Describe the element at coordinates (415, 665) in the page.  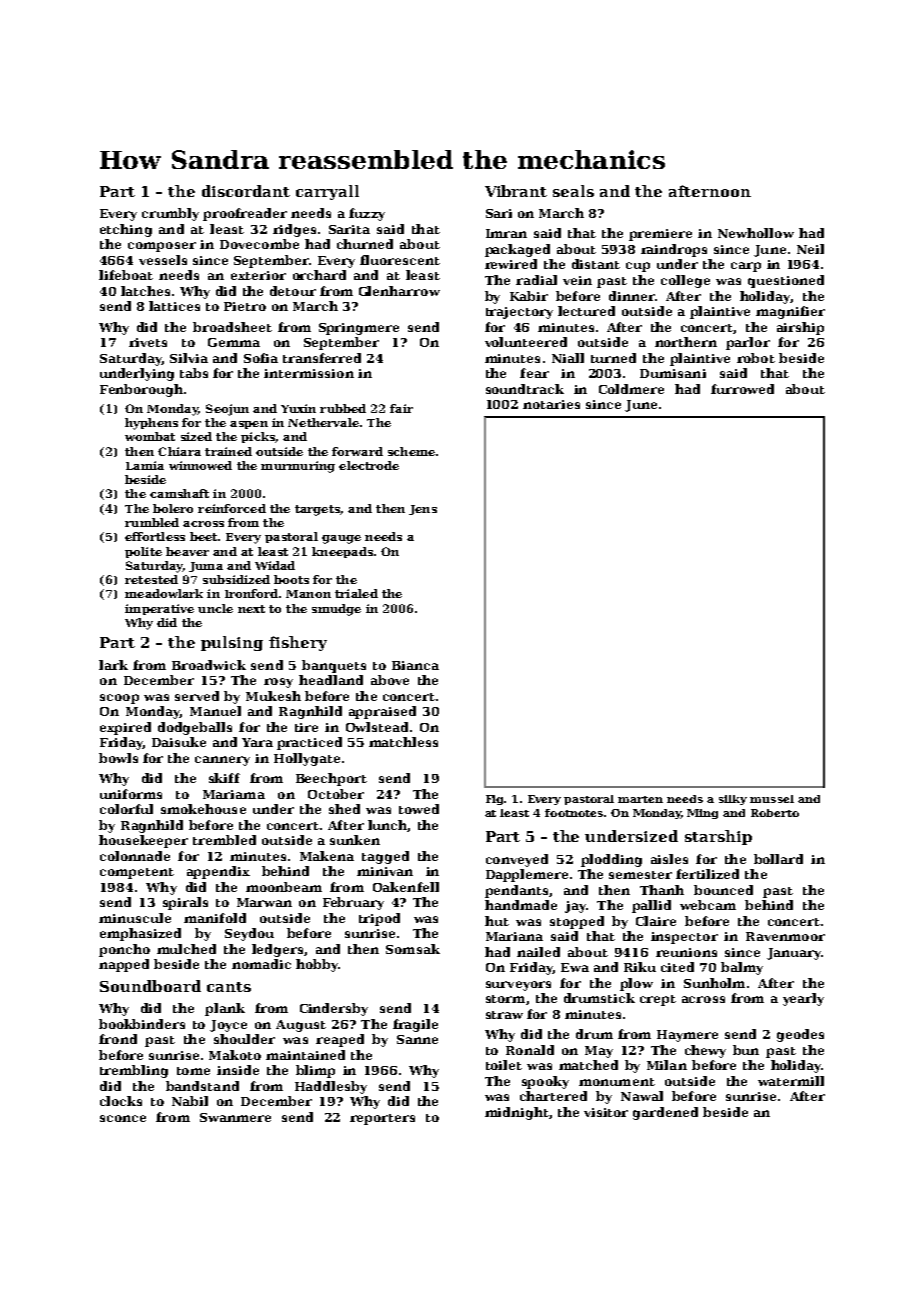
I see `Bianca` at that location.
